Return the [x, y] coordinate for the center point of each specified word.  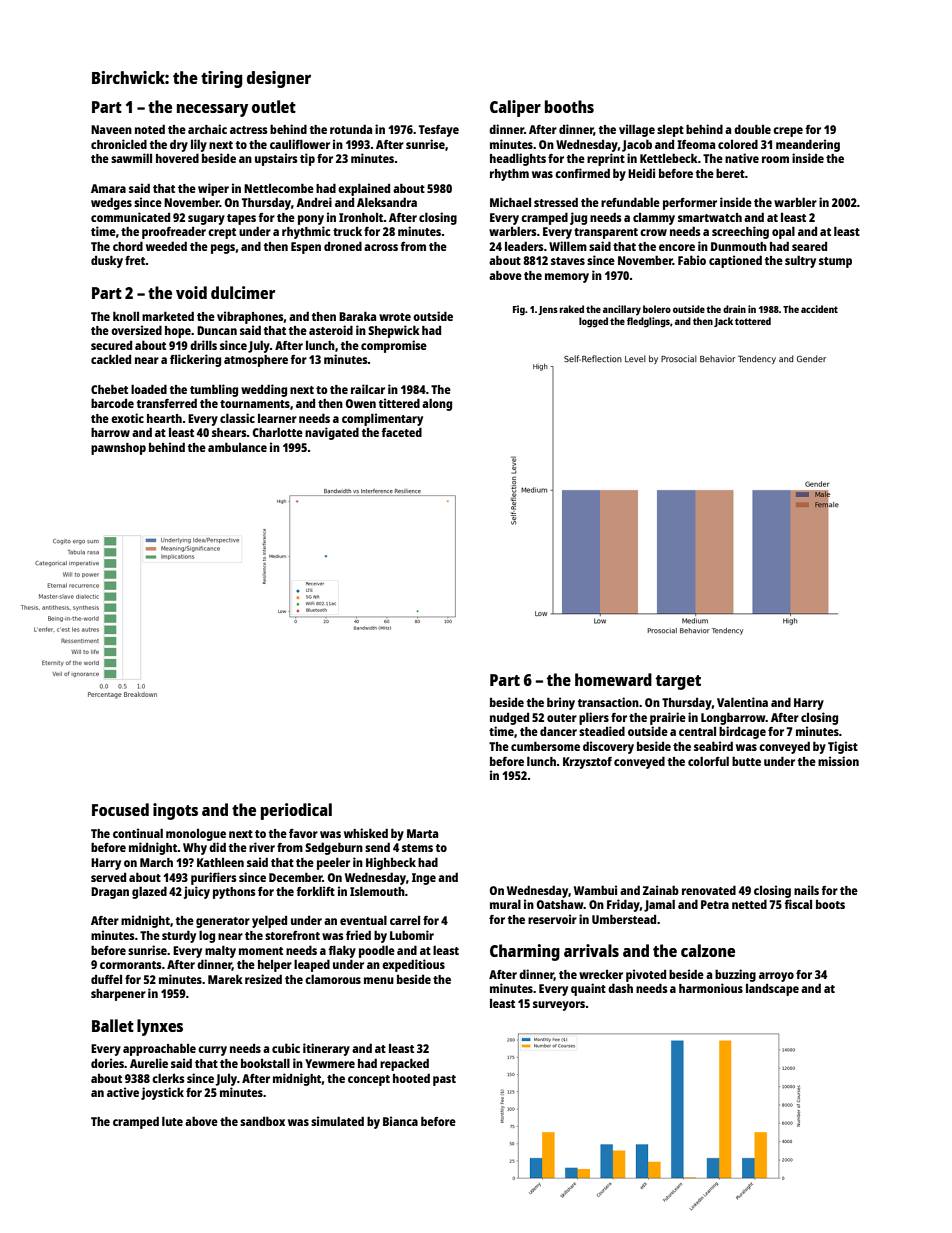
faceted [401, 432]
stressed [556, 202]
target [678, 682]
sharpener [118, 995]
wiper [213, 189]
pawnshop [118, 449]
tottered [753, 321]
